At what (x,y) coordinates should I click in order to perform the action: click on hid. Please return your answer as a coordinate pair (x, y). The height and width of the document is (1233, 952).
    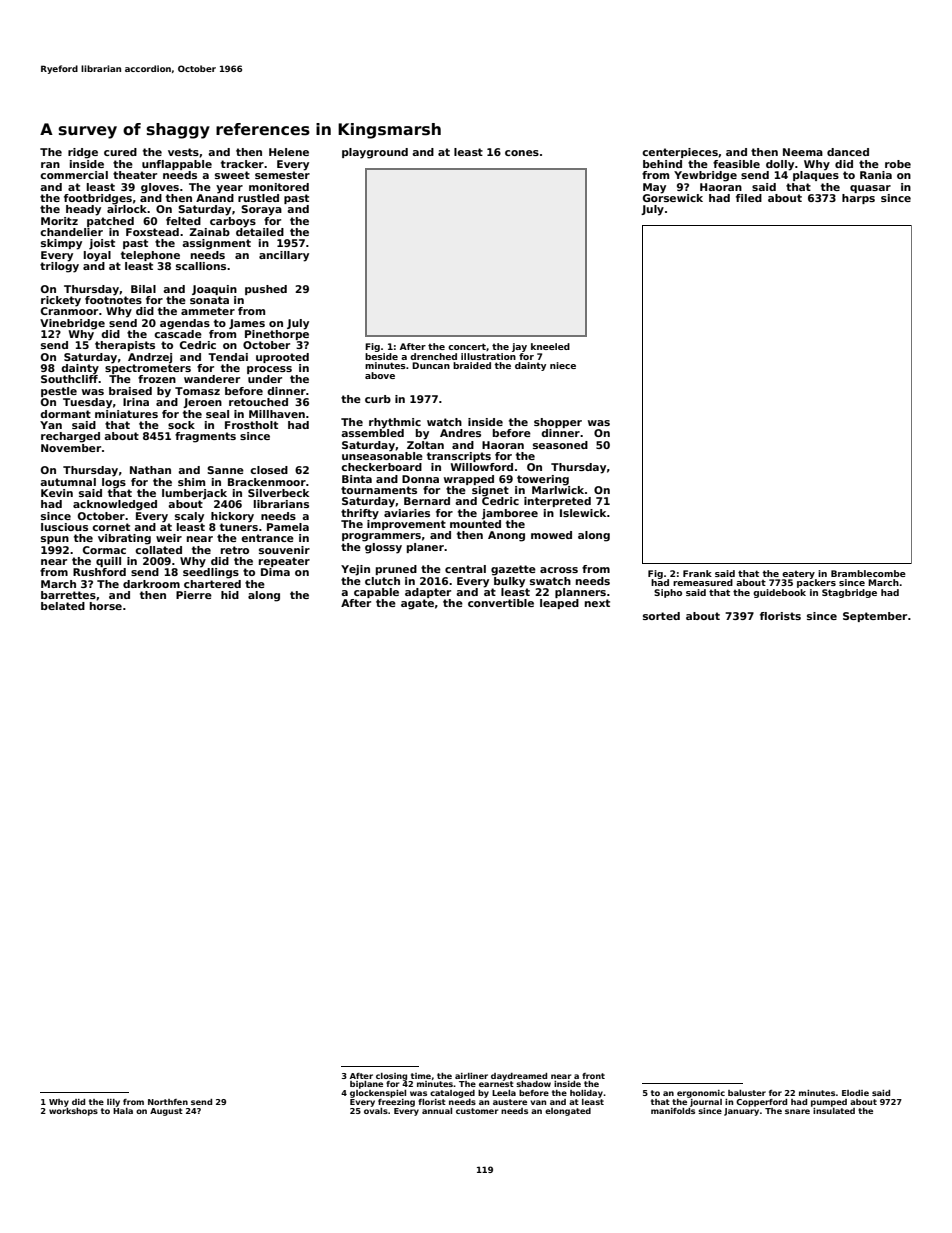
    Looking at the image, I should click on (230, 595).
